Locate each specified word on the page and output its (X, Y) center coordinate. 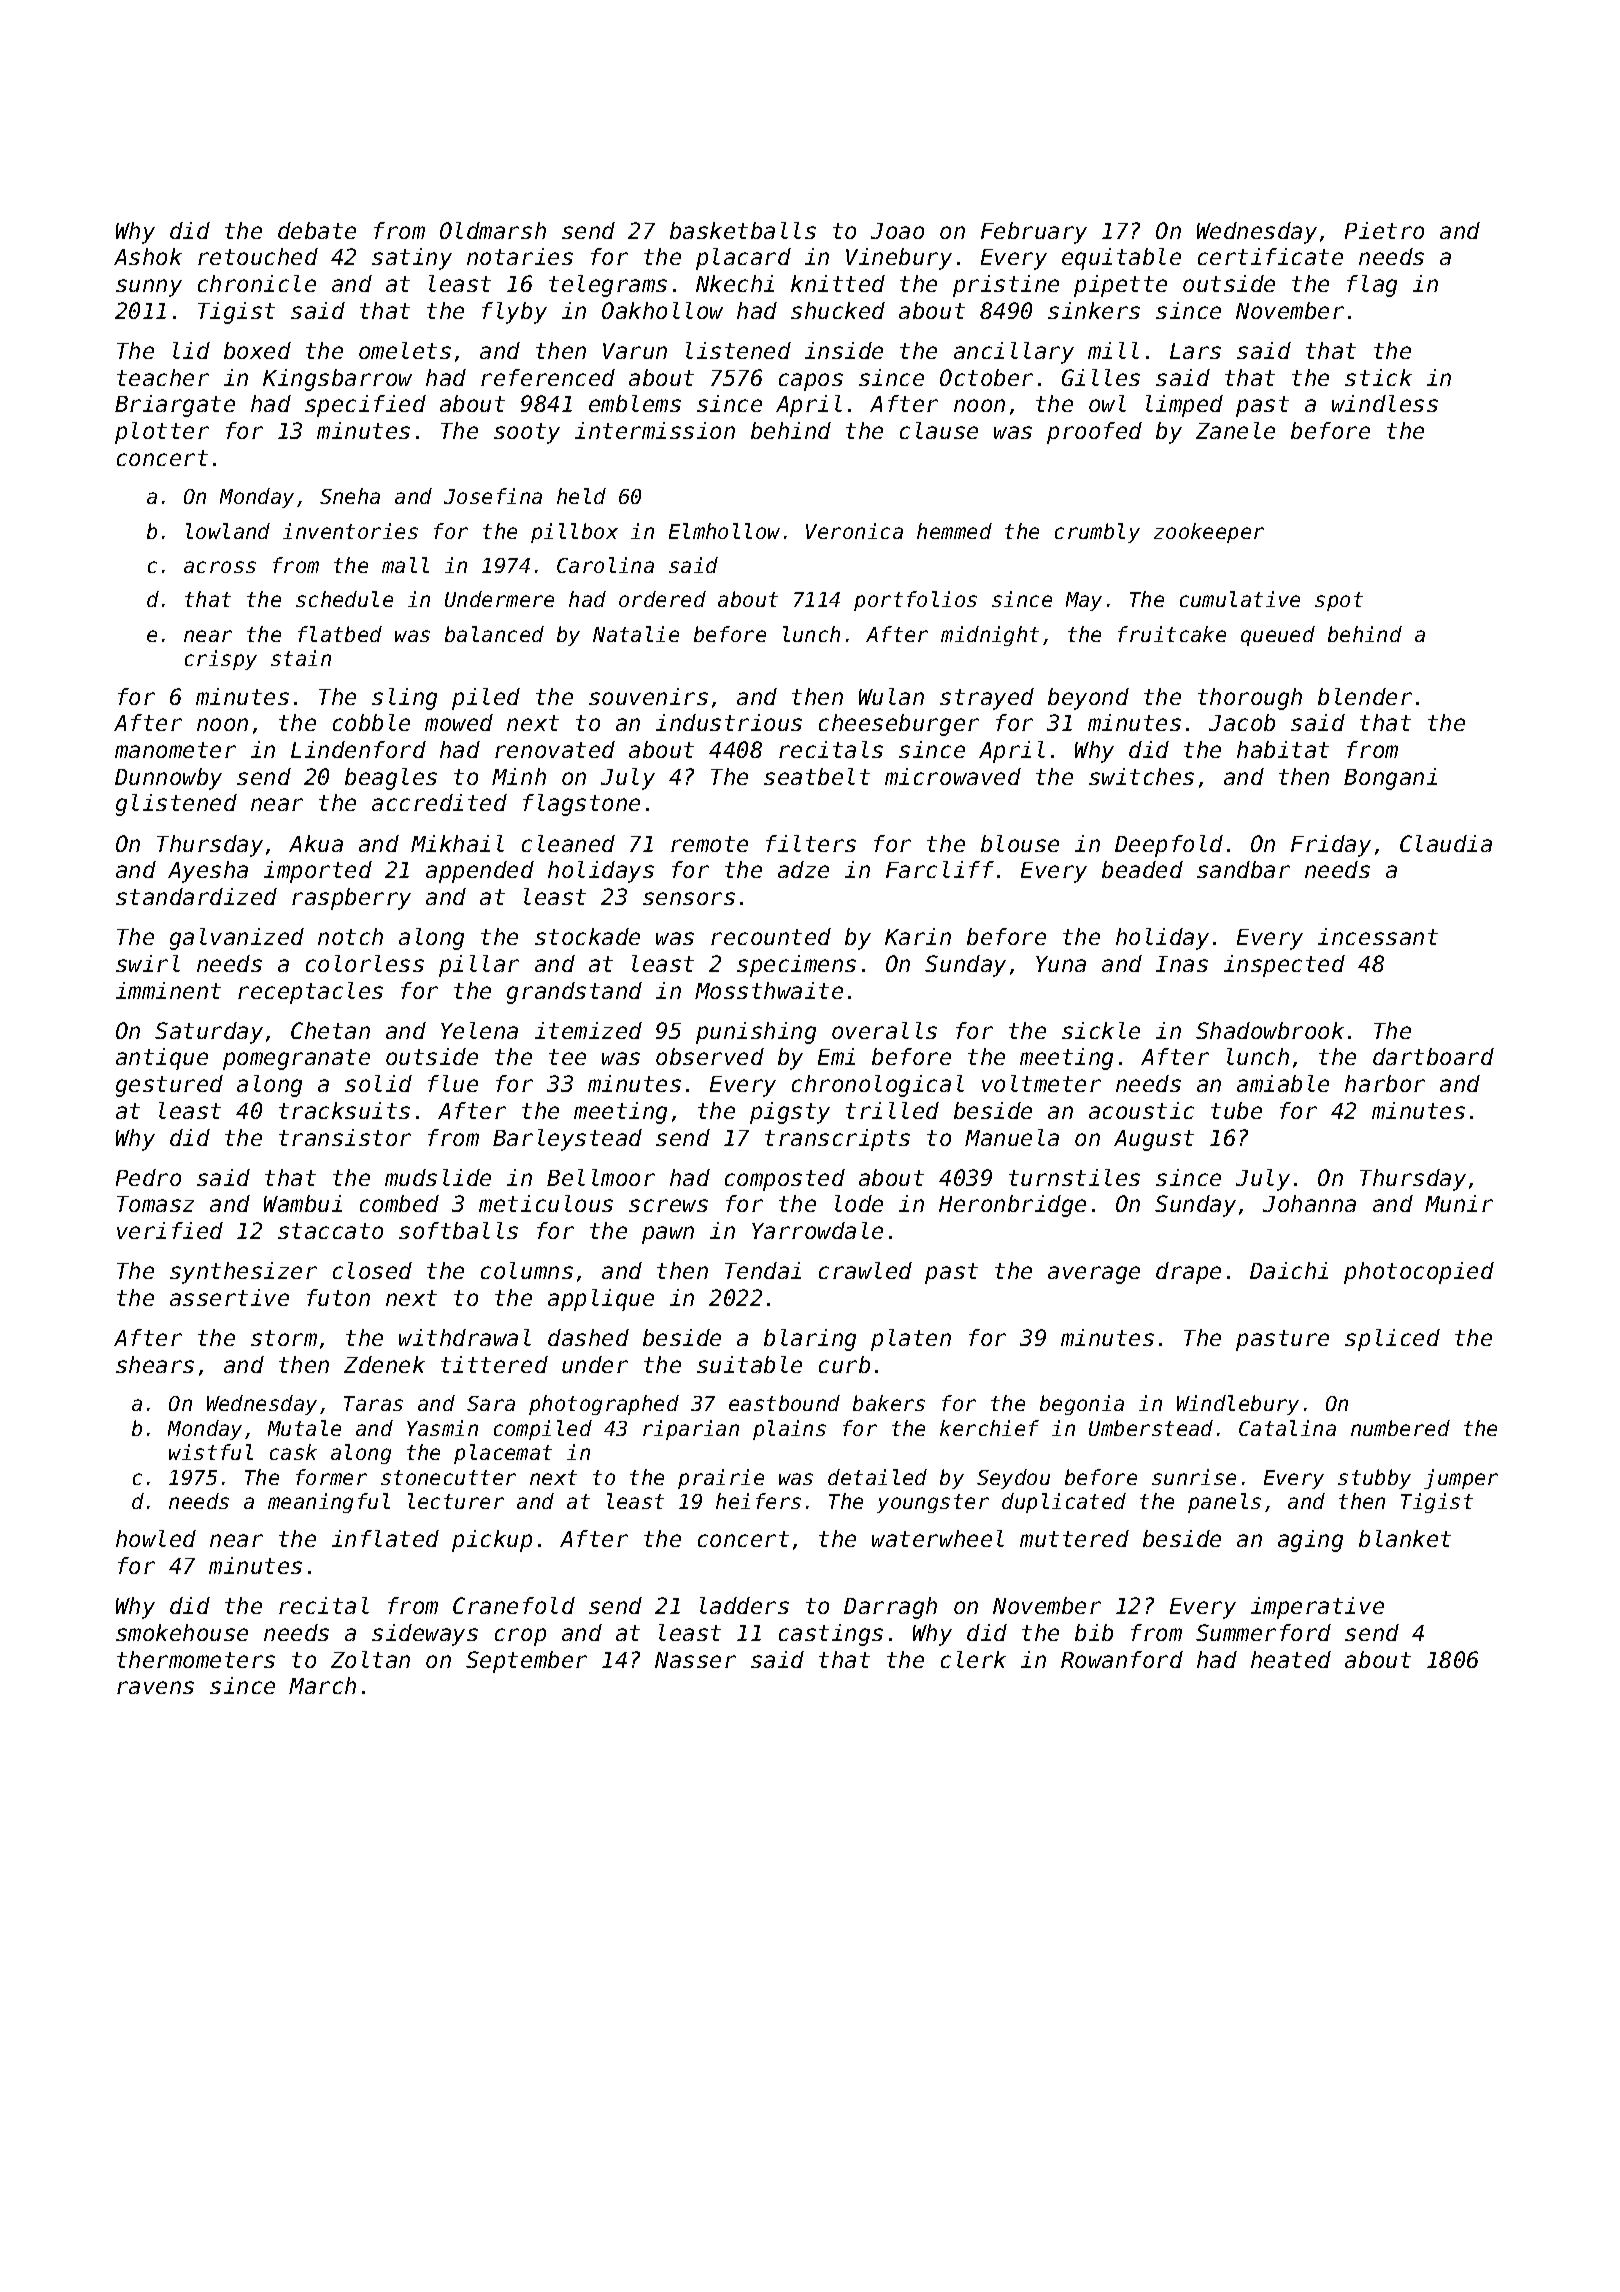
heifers (758, 1501)
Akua (316, 843)
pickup (492, 1541)
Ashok (148, 256)
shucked (838, 310)
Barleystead (567, 1140)
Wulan (891, 696)
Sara (491, 1403)
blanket (1405, 1538)
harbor (1385, 1083)
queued (1278, 636)
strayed (987, 699)
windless (1385, 403)
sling (404, 699)
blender (1365, 696)
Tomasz (155, 1204)
